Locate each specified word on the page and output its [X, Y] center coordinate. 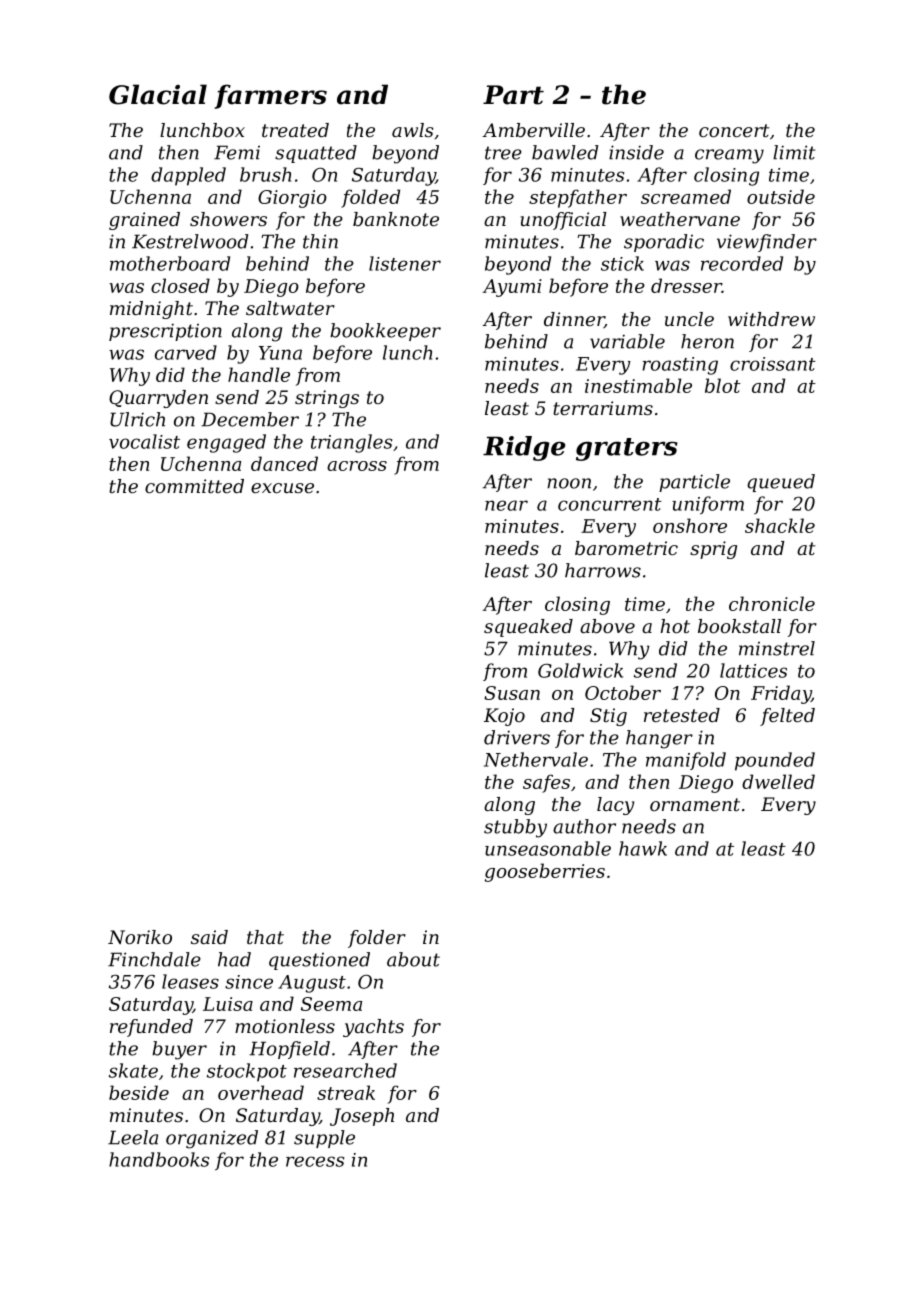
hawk [643, 848]
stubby [515, 828]
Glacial [158, 94]
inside [636, 152]
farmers [270, 96]
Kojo [504, 717]
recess [315, 1161]
